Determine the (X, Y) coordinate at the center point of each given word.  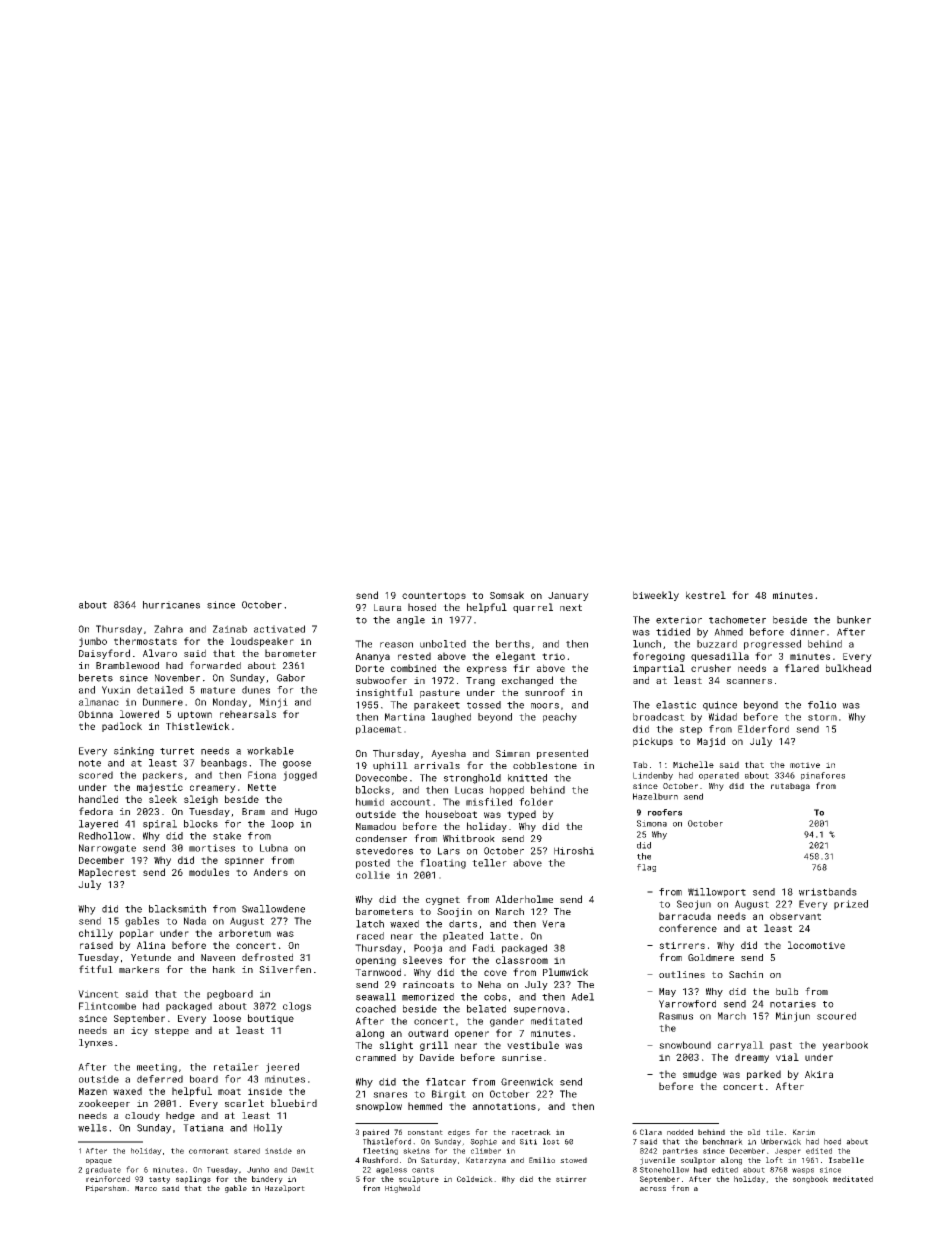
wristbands (828, 892)
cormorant (209, 1151)
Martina (405, 717)
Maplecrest (107, 873)
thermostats (145, 641)
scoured (836, 1016)
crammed (376, 1057)
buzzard (717, 644)
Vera (553, 924)
